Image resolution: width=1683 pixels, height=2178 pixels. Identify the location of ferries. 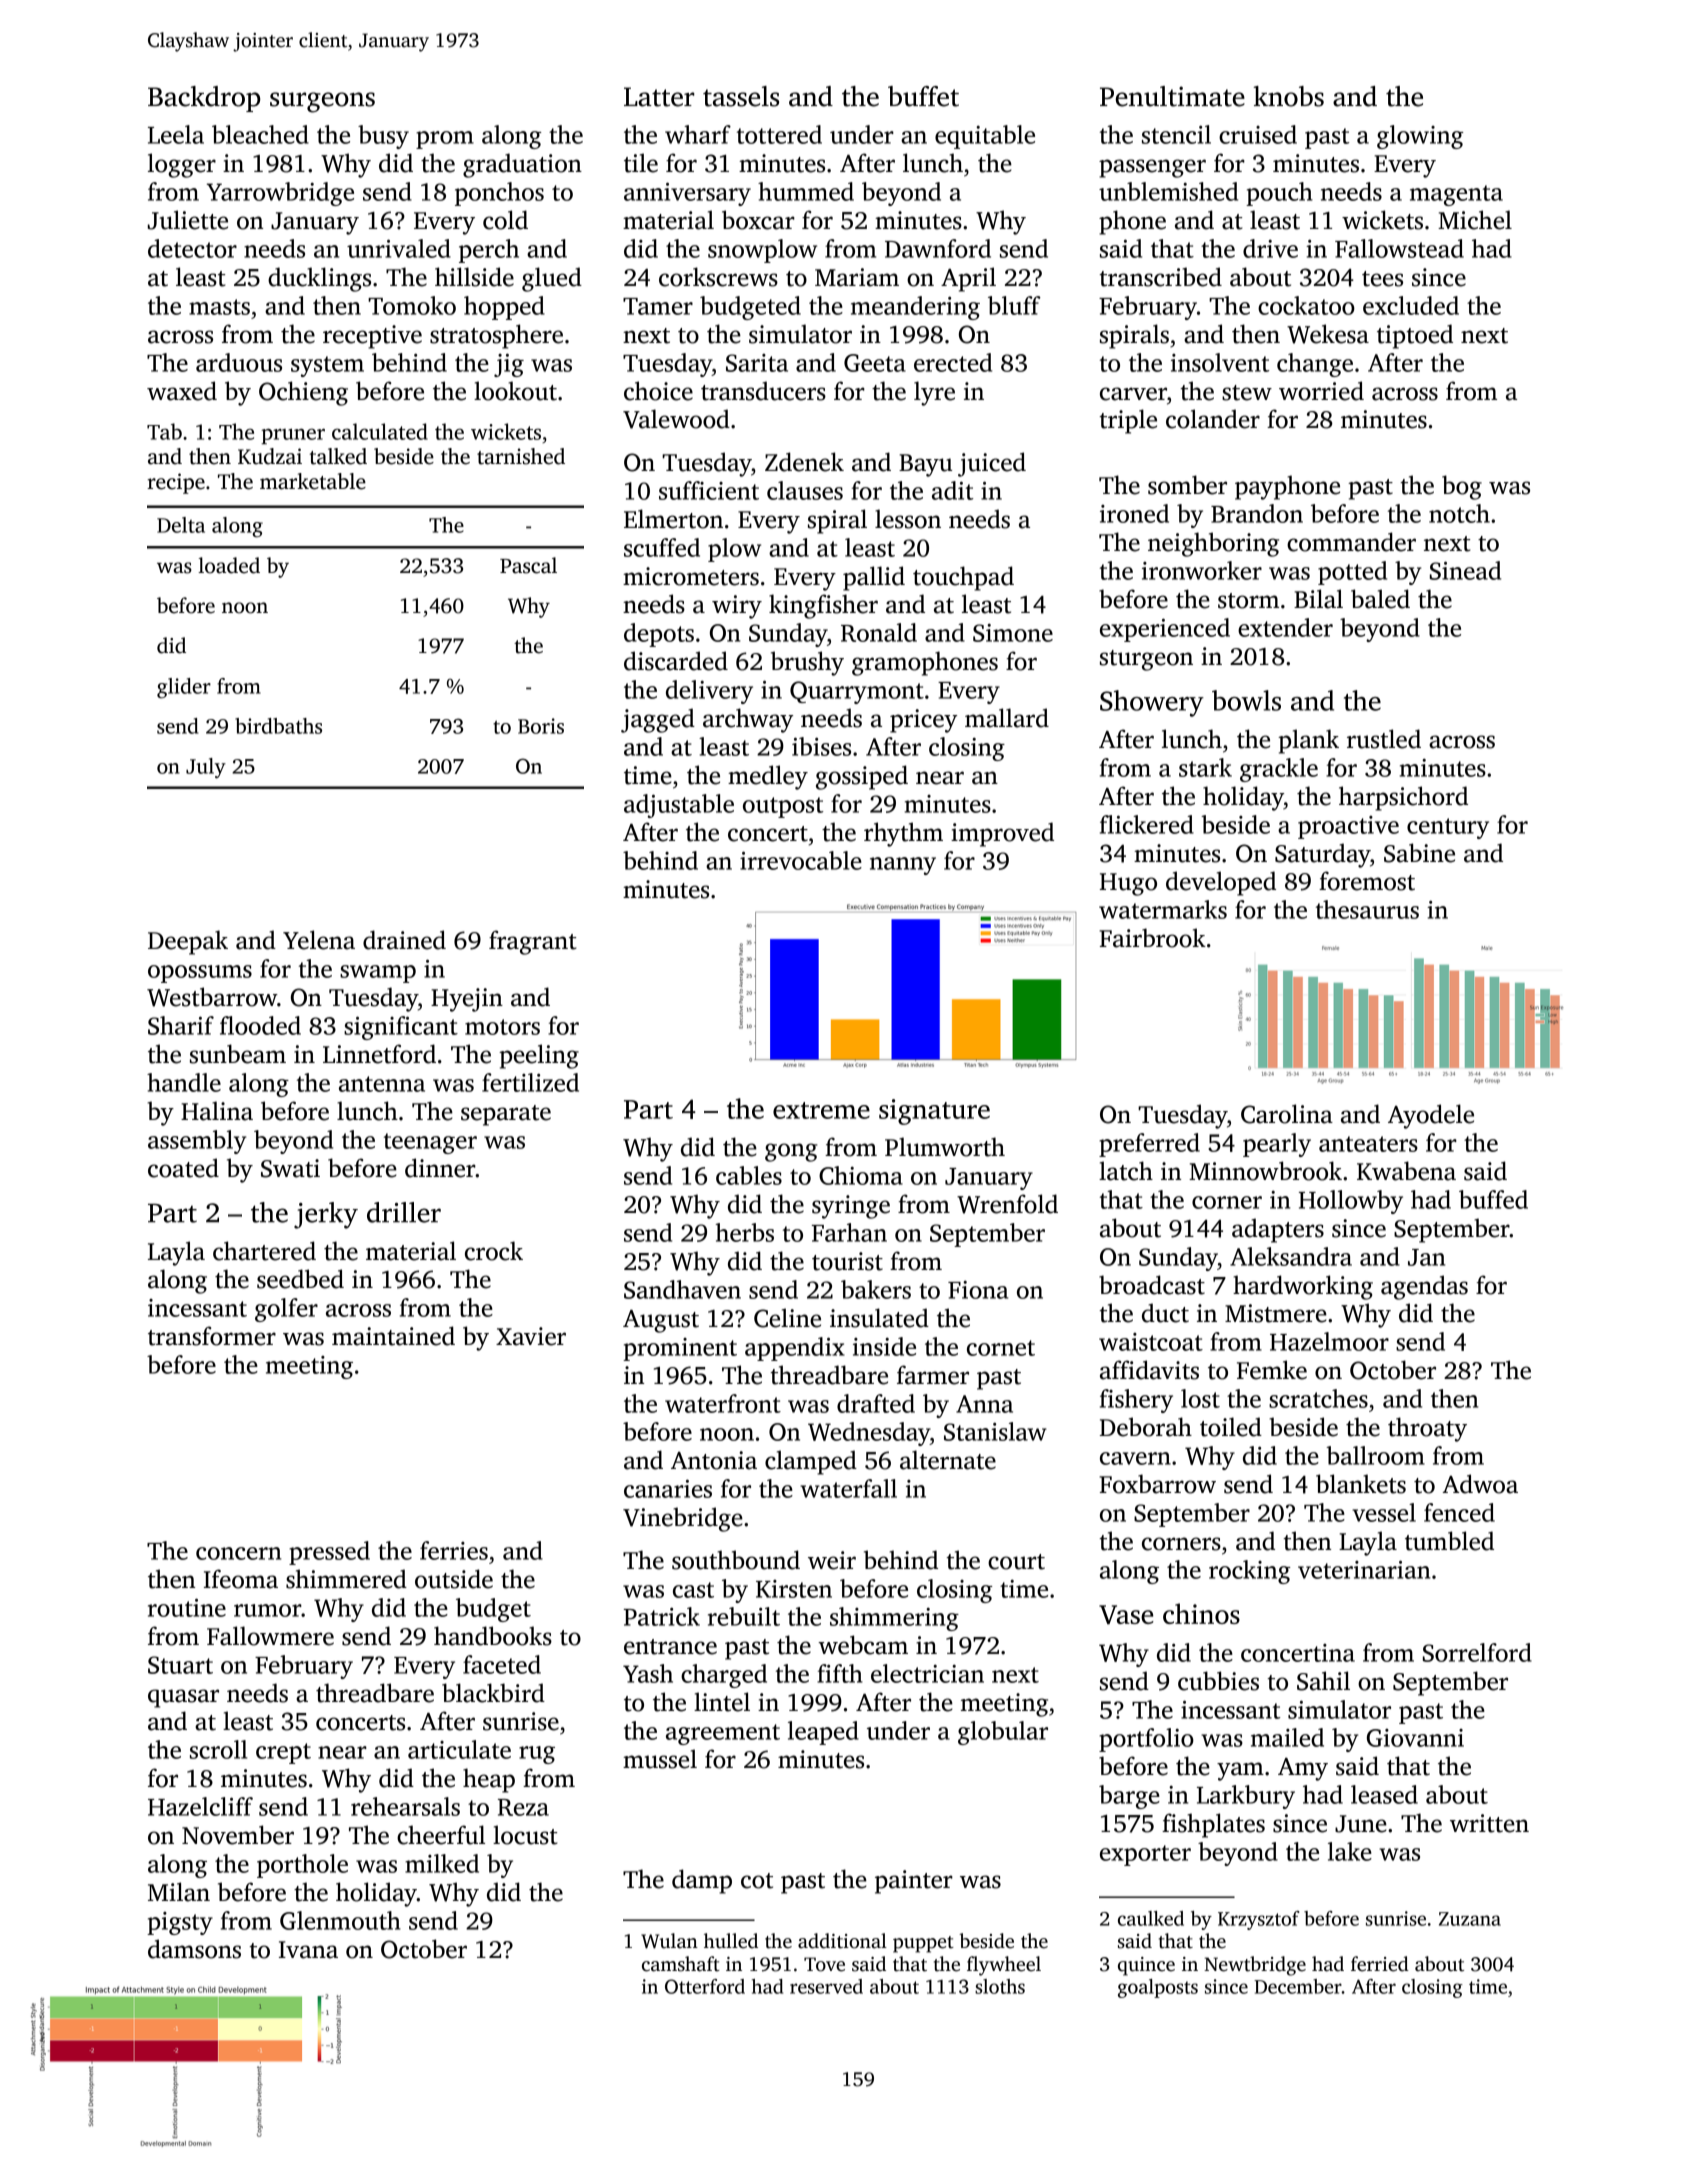
(454, 1550).
